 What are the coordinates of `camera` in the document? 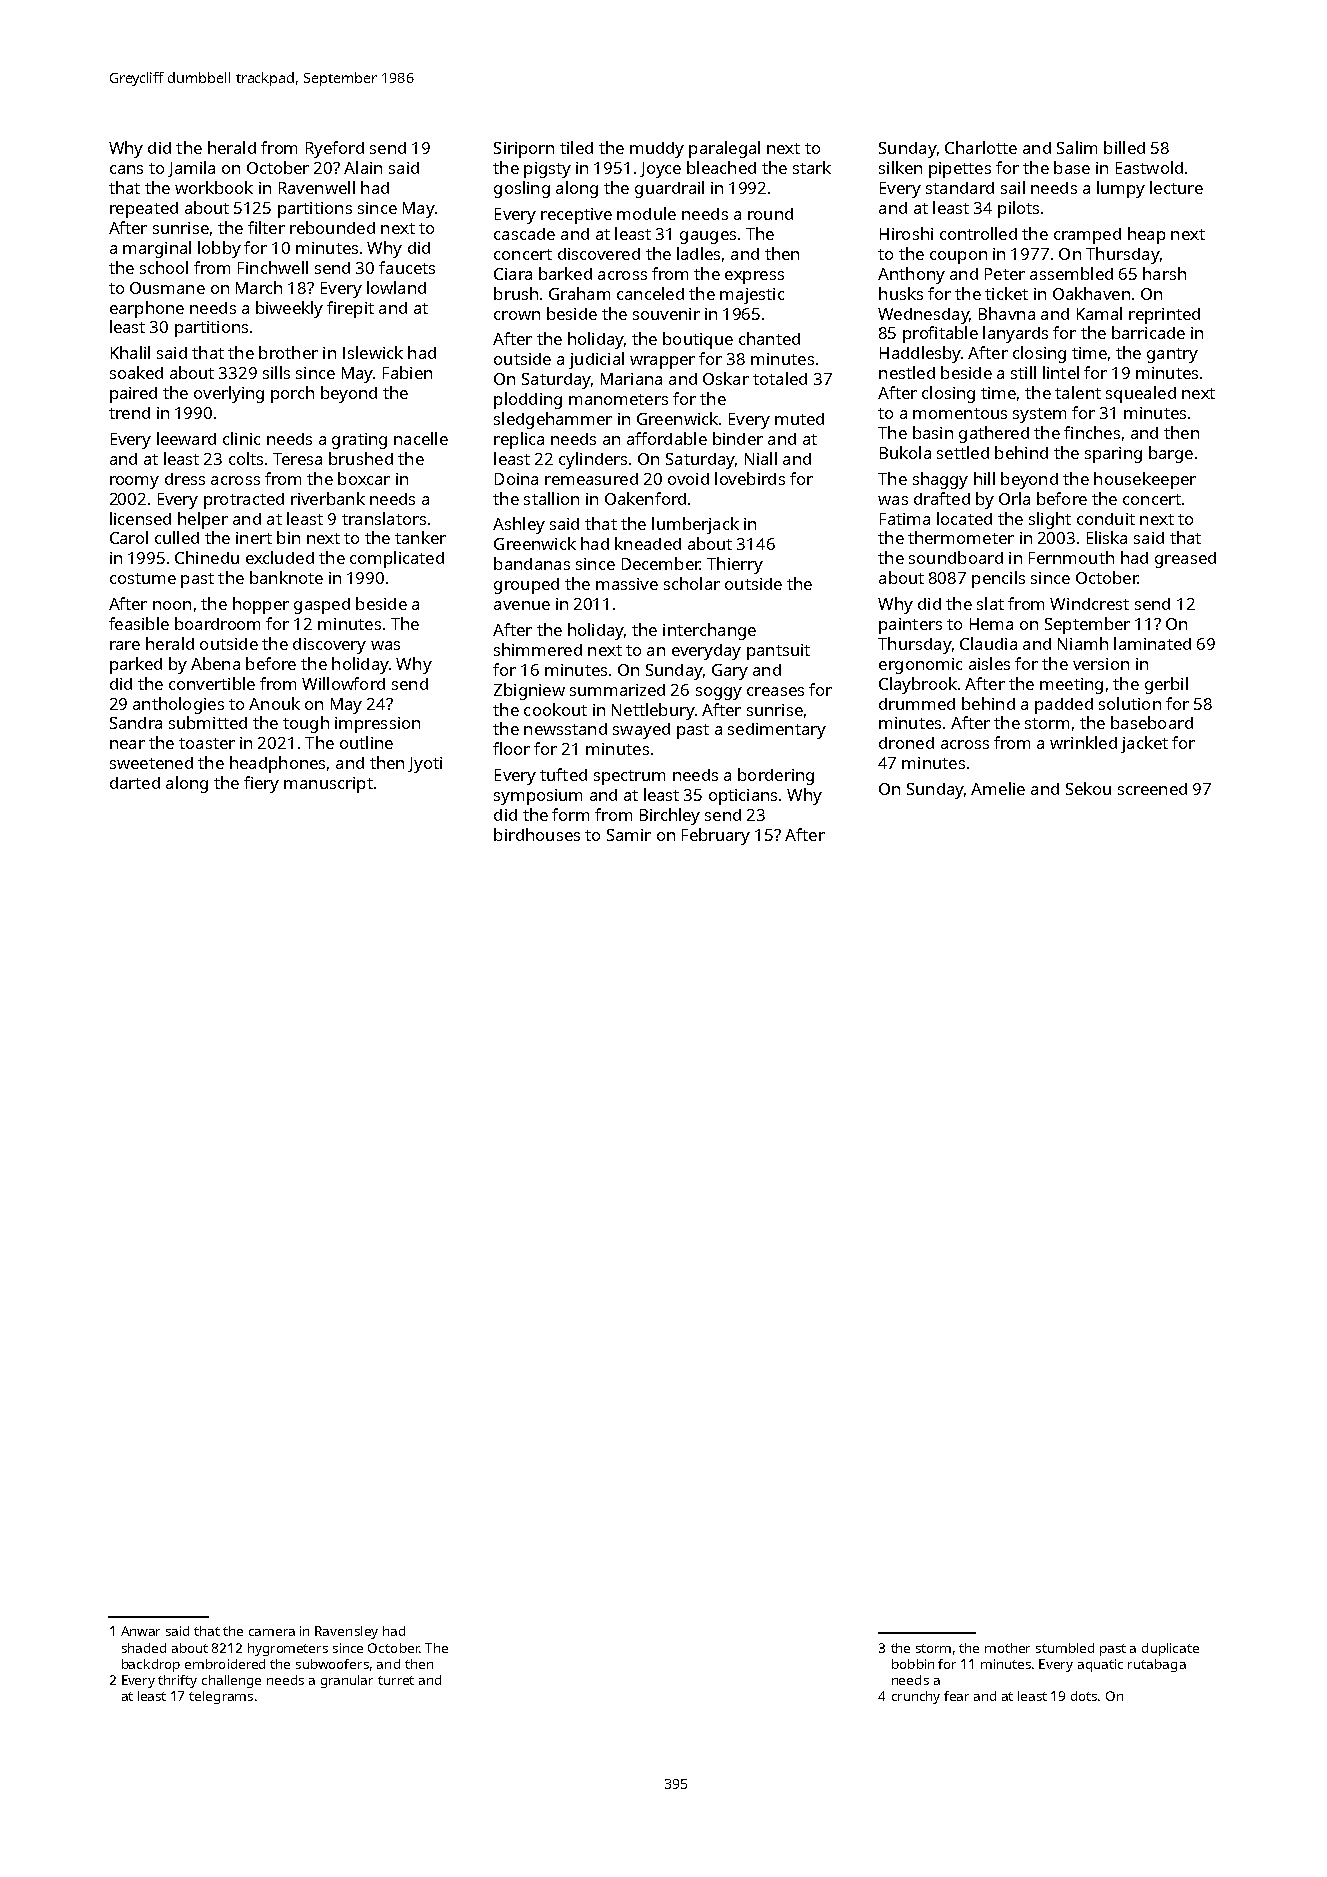 It's located at (272, 1632).
